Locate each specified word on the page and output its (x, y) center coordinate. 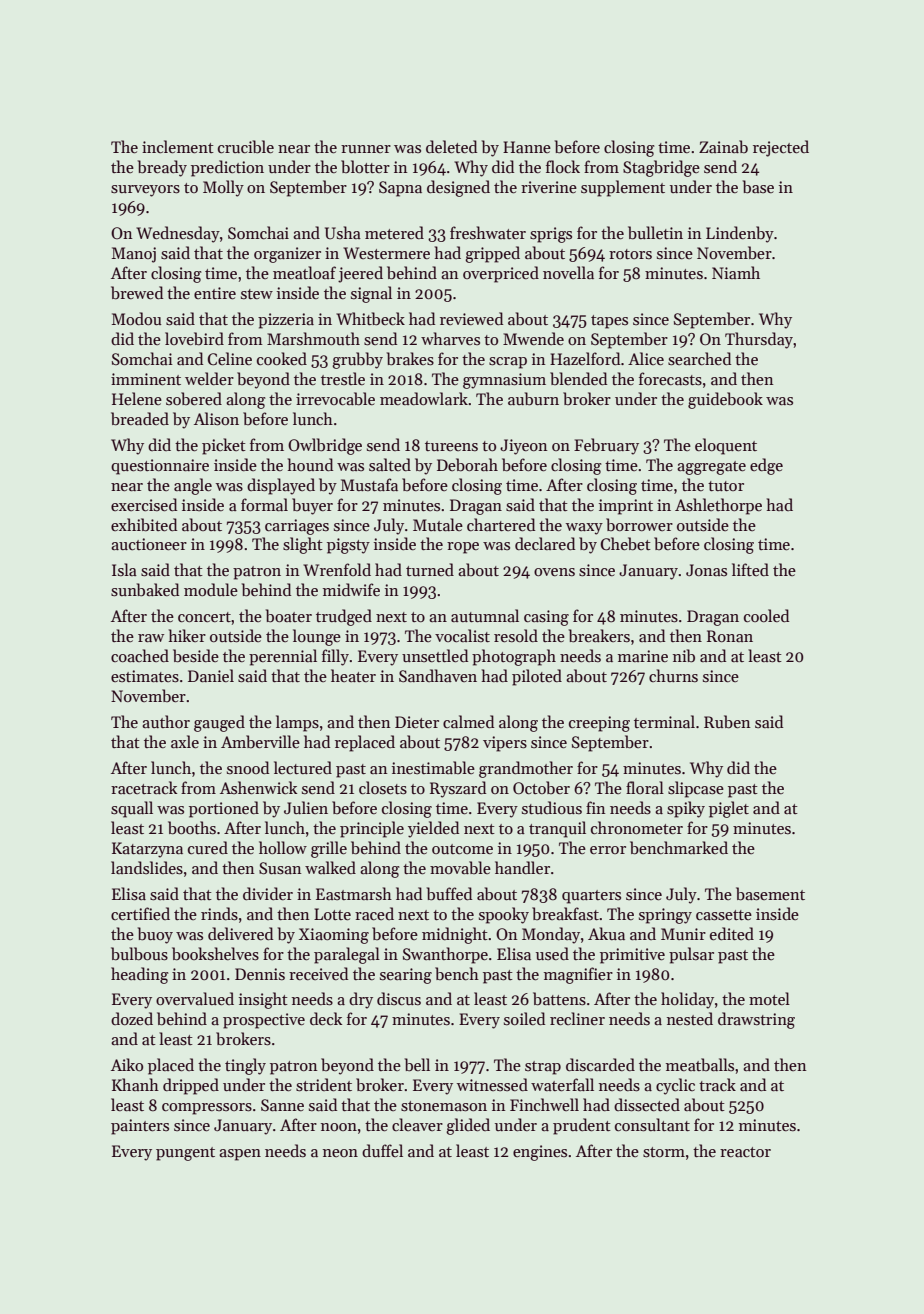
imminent (146, 379)
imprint (626, 507)
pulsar (691, 955)
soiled (524, 1018)
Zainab (723, 146)
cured (208, 847)
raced (374, 913)
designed (458, 188)
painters (140, 1127)
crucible (246, 147)
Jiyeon (524, 447)
